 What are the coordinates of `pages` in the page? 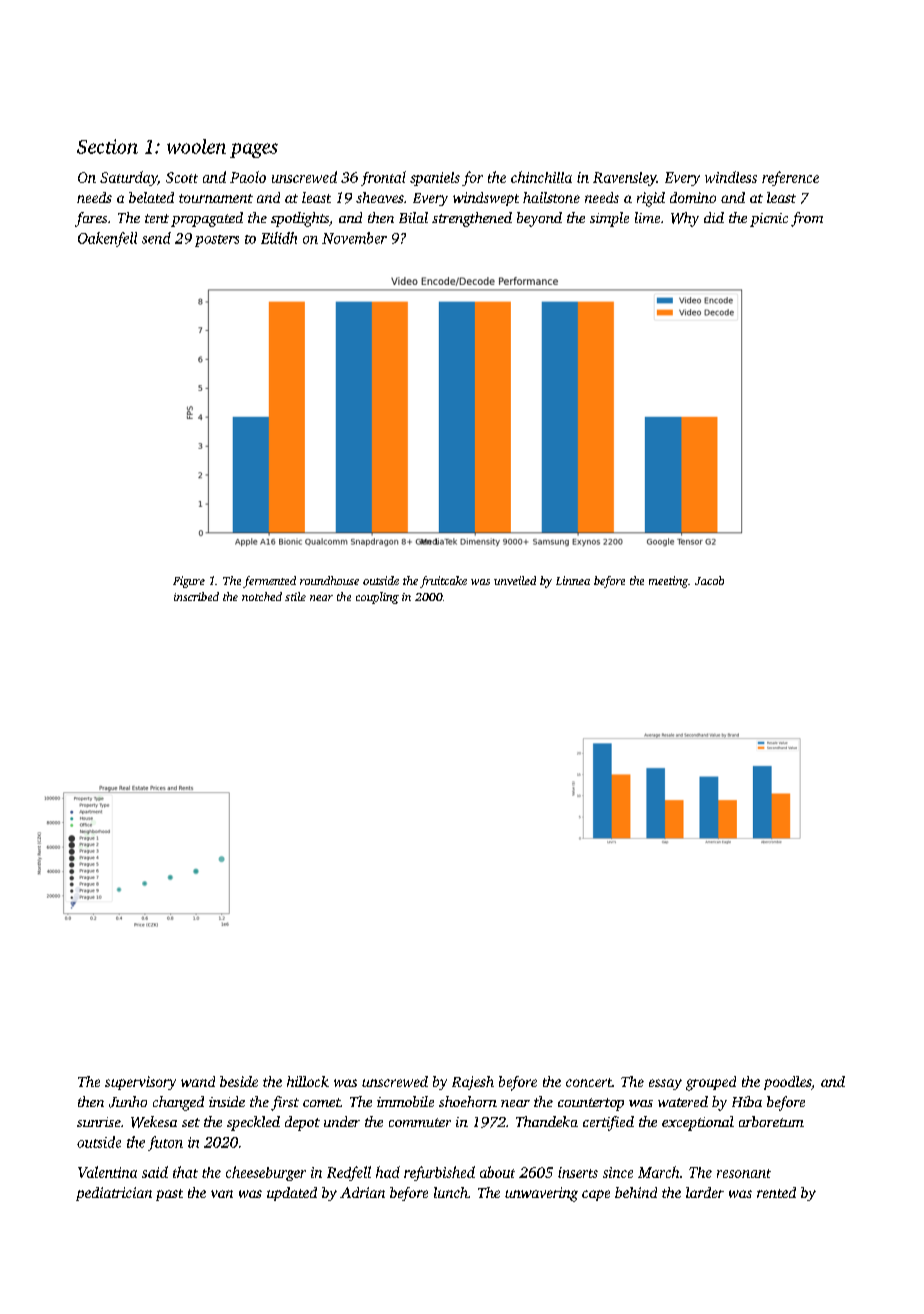 It's located at (254, 150).
